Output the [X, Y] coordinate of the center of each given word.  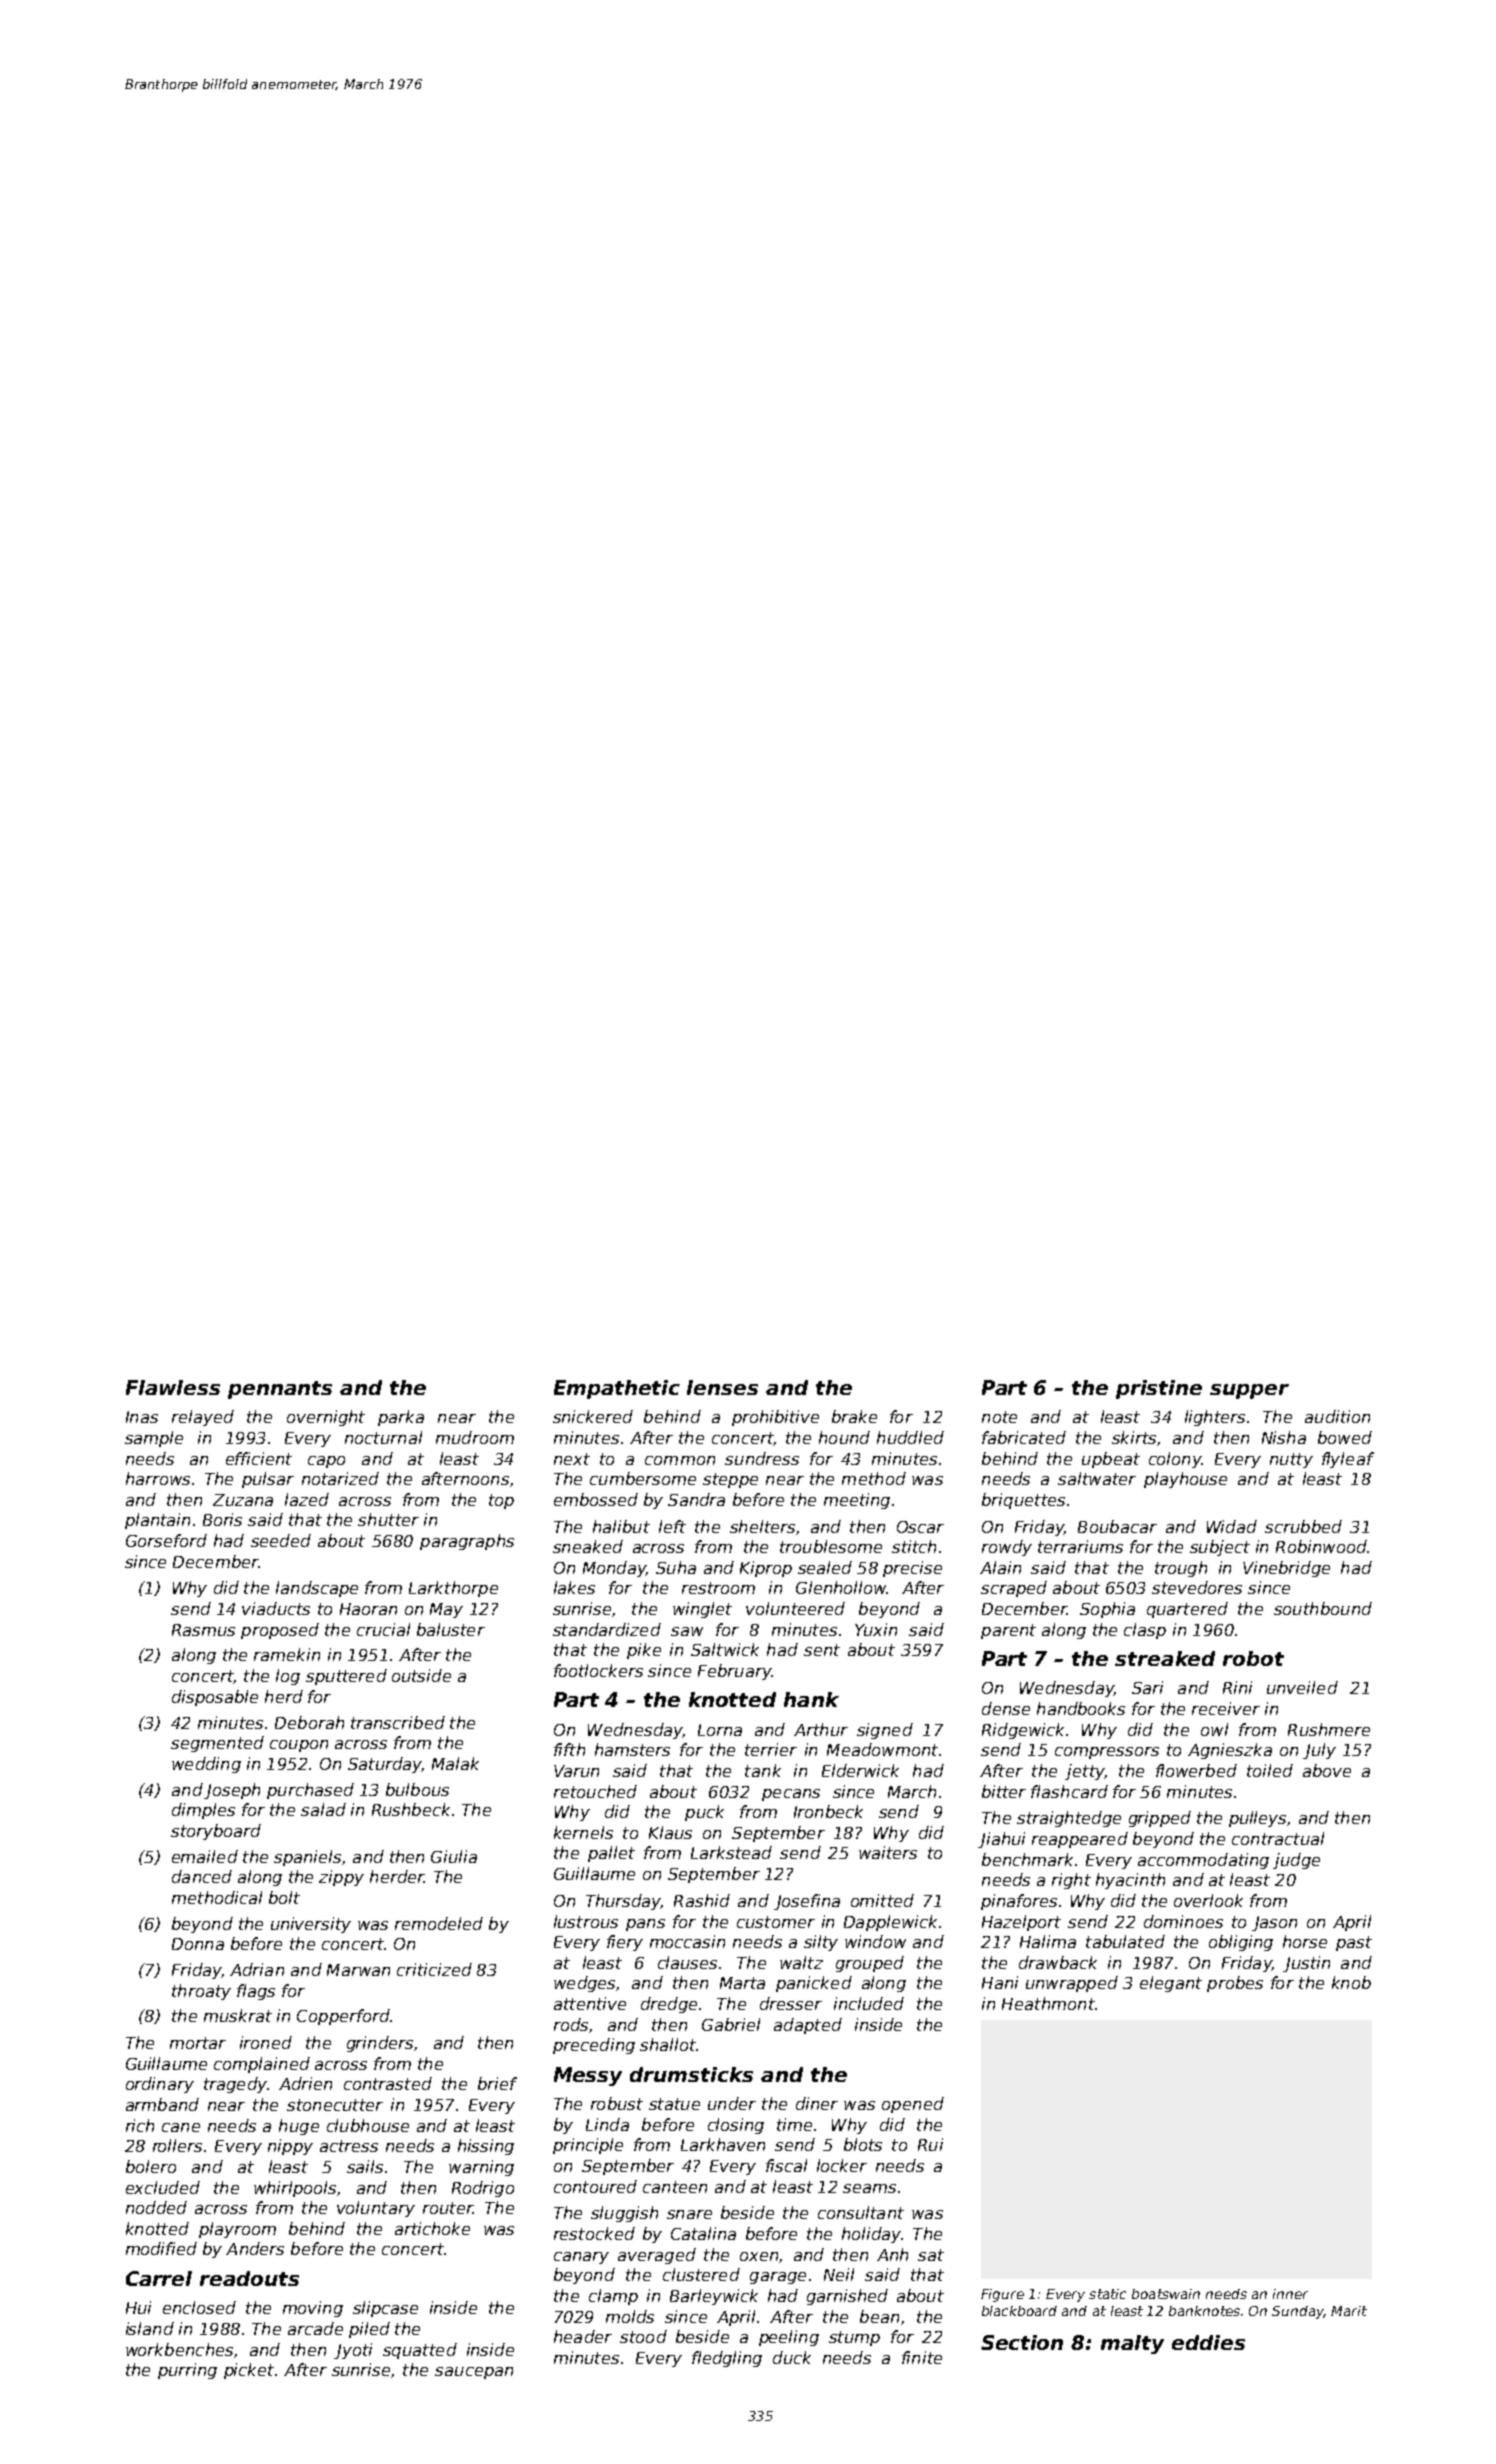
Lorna [720, 1730]
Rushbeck [411, 1809]
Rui [930, 2144]
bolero [151, 2166]
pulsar [268, 1480]
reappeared [1080, 1840]
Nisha [1284, 1437]
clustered [701, 2274]
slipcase [385, 2309]
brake [854, 1416]
